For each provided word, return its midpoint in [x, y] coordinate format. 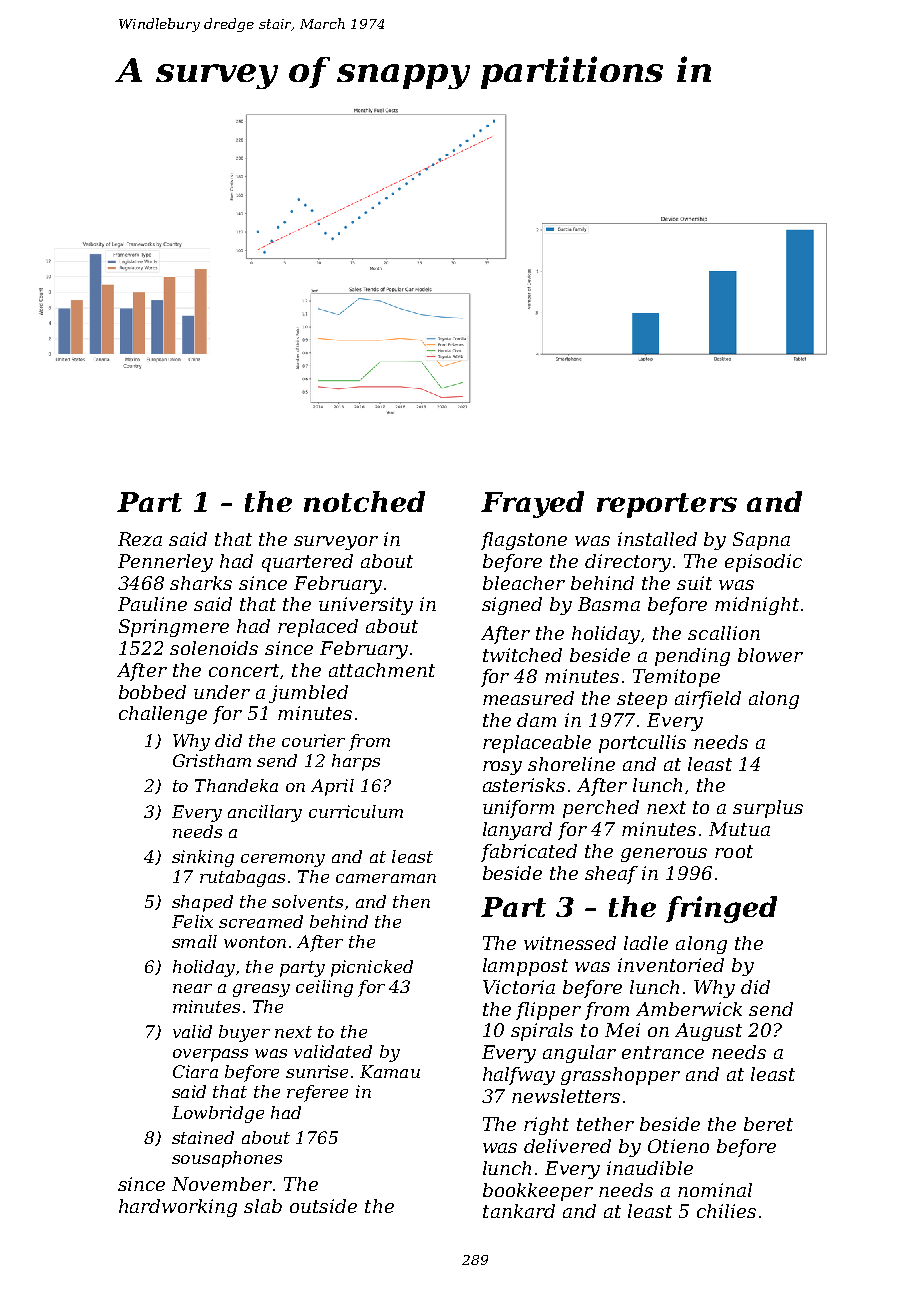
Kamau [390, 1071]
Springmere [174, 628]
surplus [768, 809]
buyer [244, 1033]
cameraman [386, 878]
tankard [519, 1211]
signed [512, 606]
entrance [663, 1052]
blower [770, 655]
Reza [140, 539]
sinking [203, 858]
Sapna [761, 541]
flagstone [524, 541]
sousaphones [227, 1159]
